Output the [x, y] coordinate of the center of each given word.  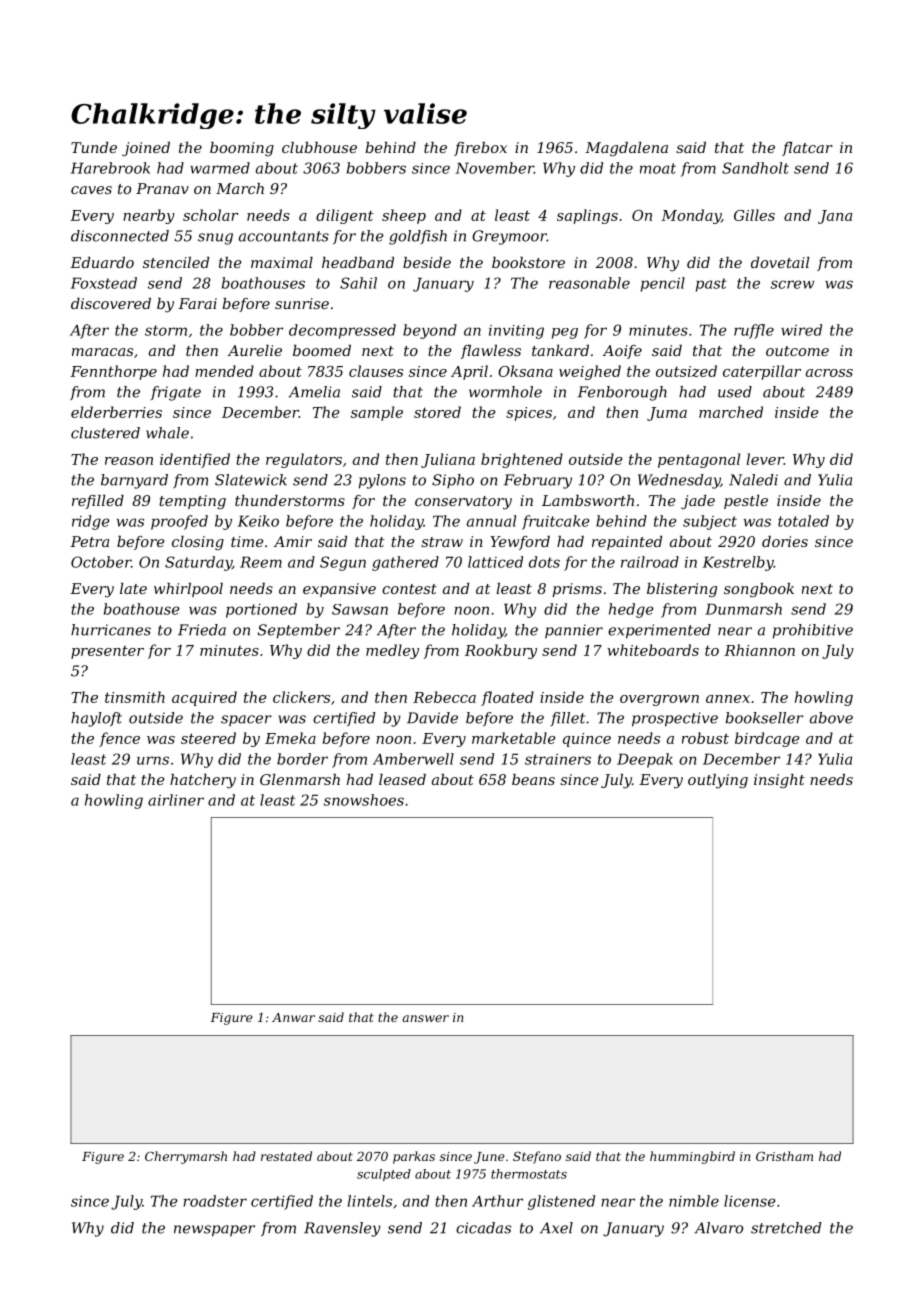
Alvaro [718, 1228]
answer [425, 1018]
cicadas [483, 1228]
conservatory [463, 503]
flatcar [807, 149]
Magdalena [626, 149]
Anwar [293, 1017]
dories [785, 541]
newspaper [214, 1231]
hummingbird [692, 1157]
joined [146, 149]
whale [167, 433]
